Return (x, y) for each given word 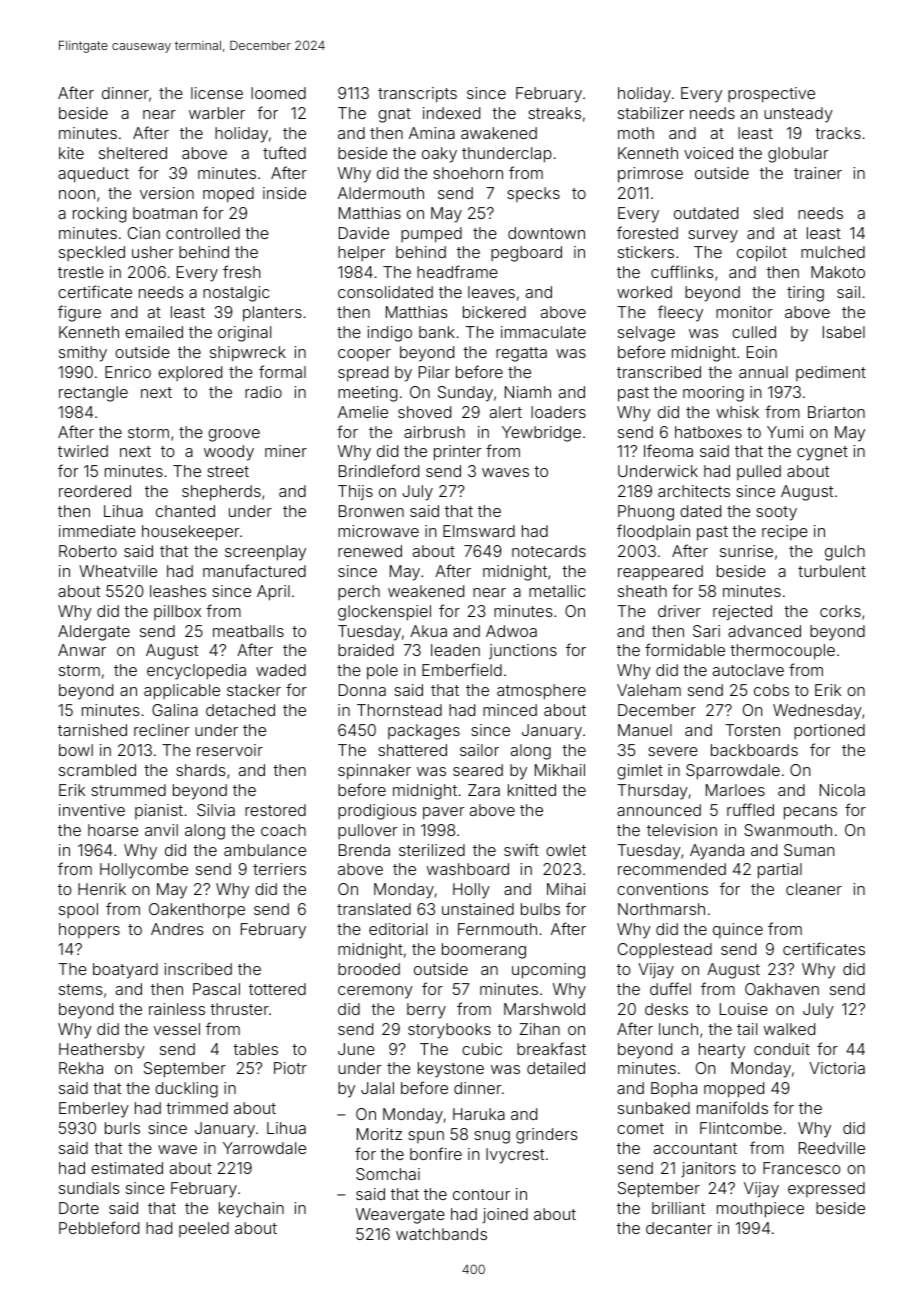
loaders (558, 412)
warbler (217, 113)
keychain (251, 1210)
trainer (818, 173)
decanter (679, 1228)
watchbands (441, 1234)
